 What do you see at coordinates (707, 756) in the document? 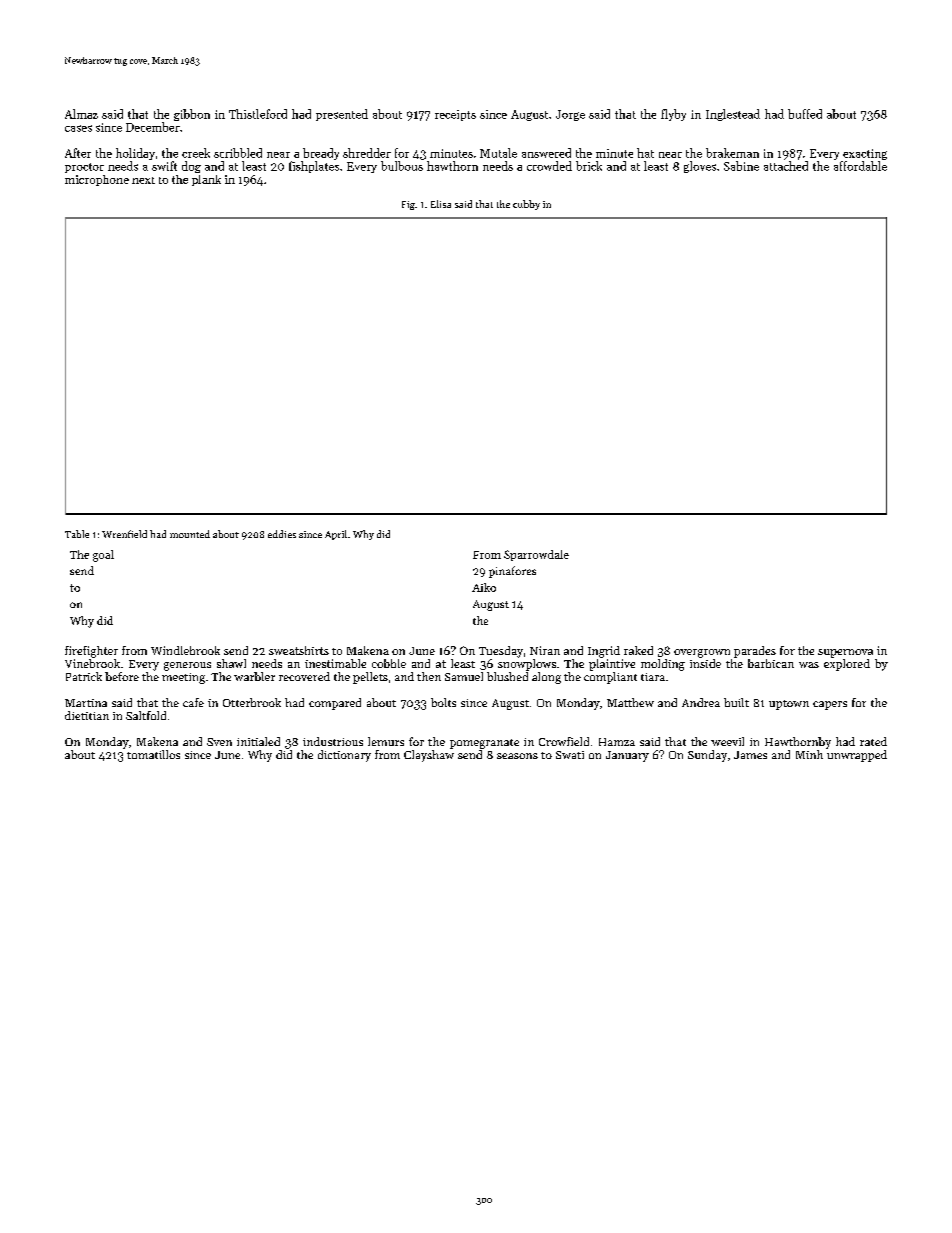
I see `Sunday` at bounding box center [707, 756].
